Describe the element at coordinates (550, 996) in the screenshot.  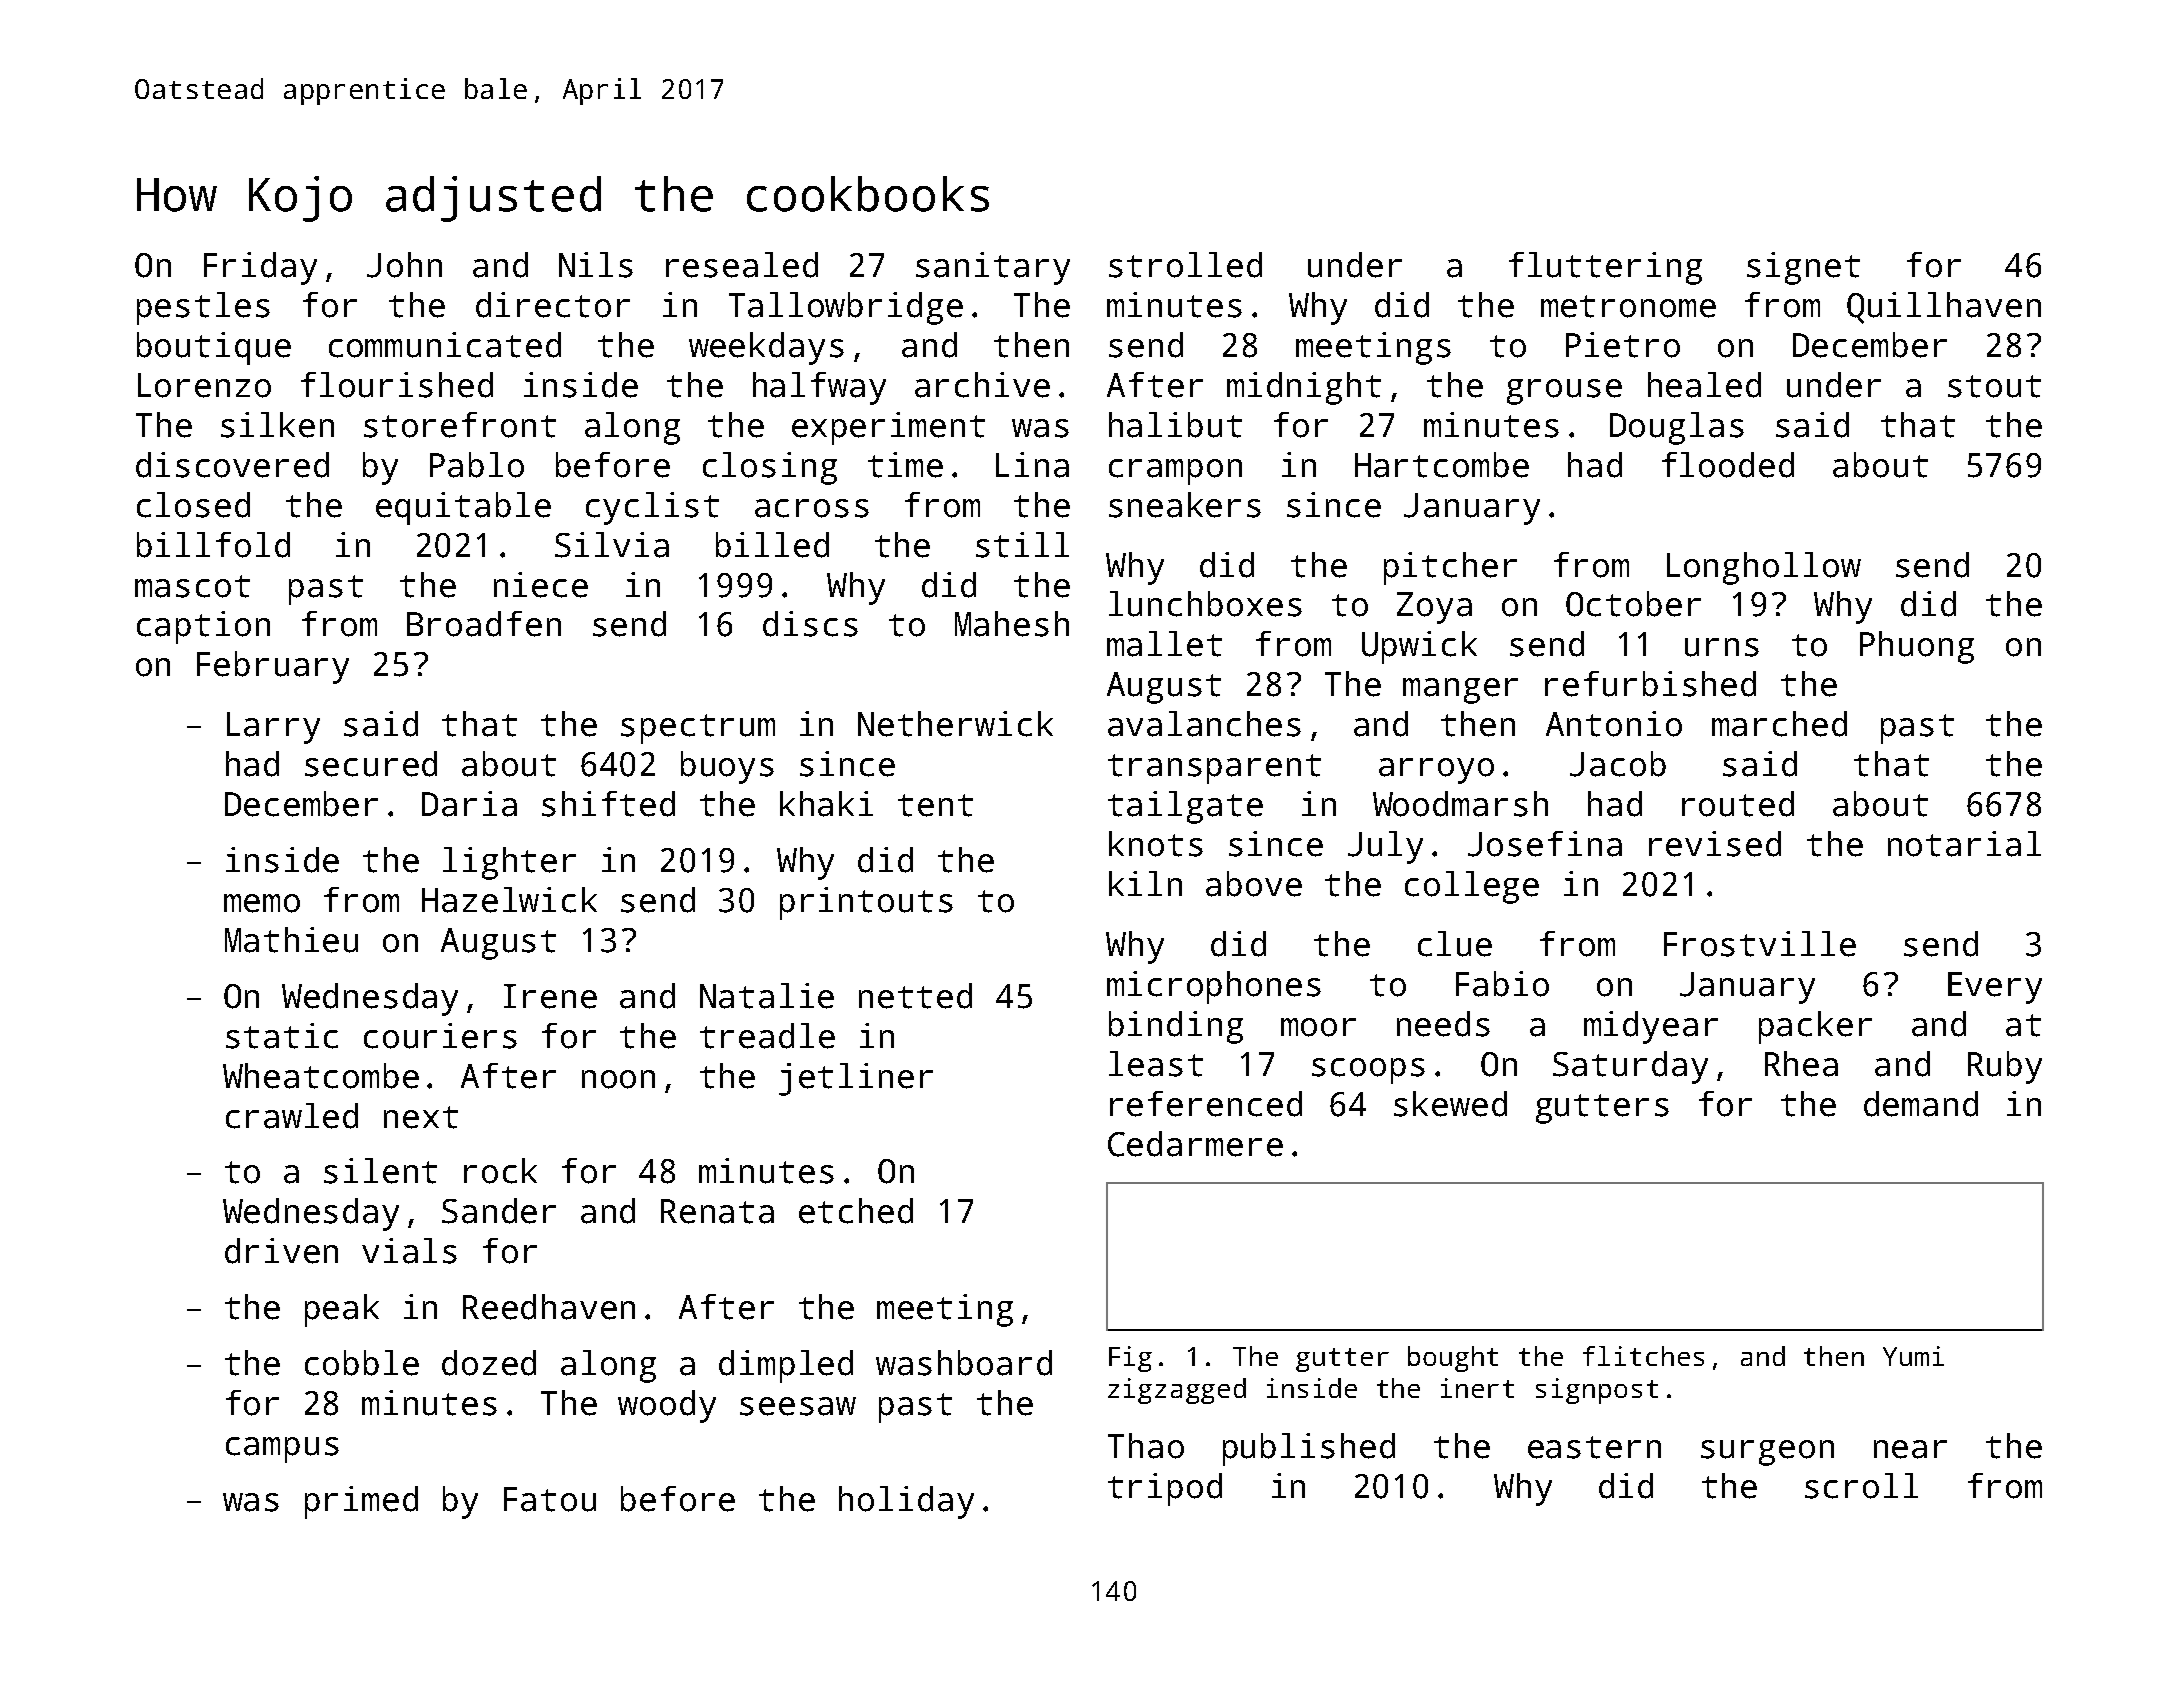
I see `Irene` at that location.
